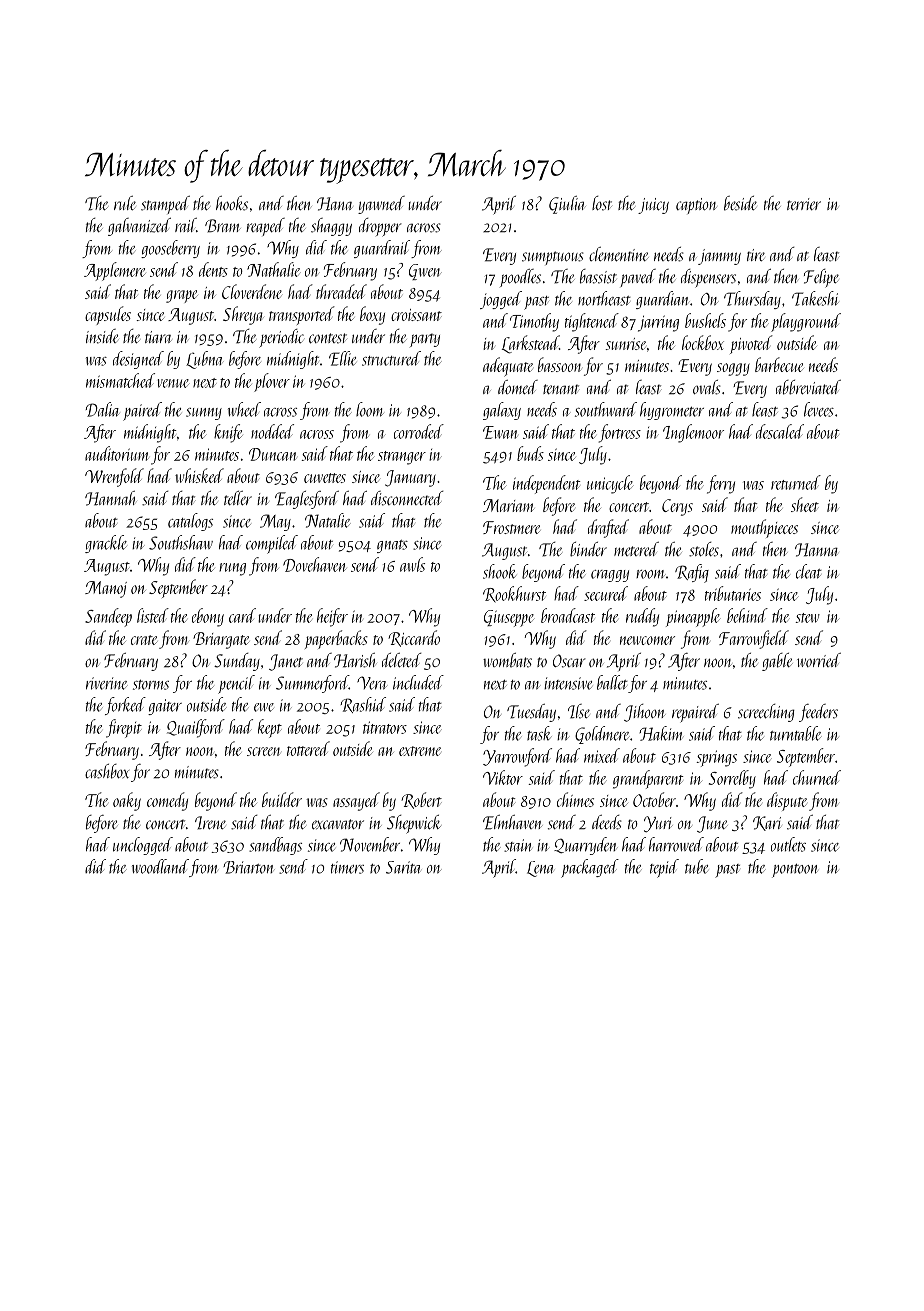 This image has width=924, height=1311. Describe the element at coordinates (653, 206) in the image. I see `juicy` at that location.
